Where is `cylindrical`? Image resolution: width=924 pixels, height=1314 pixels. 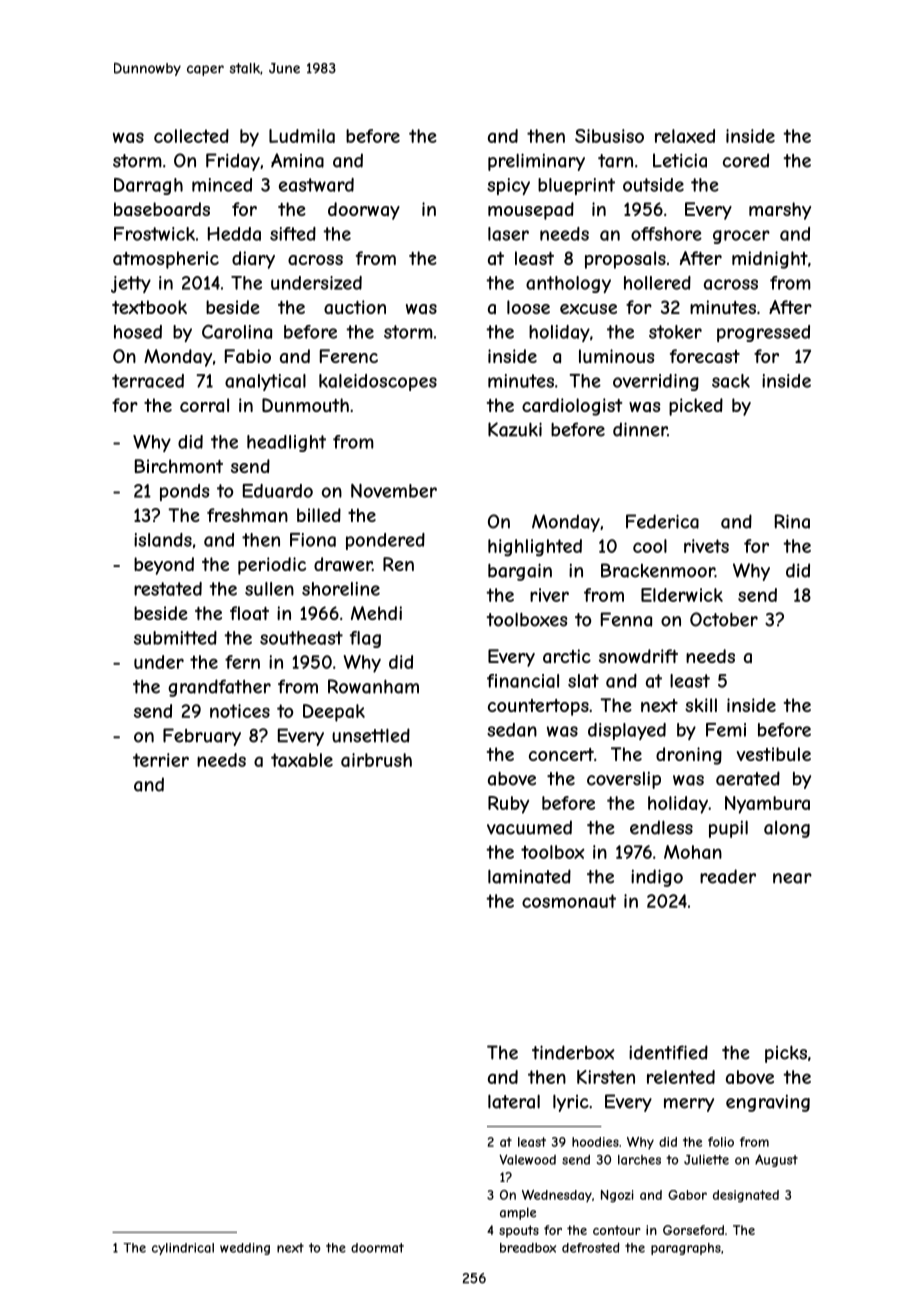 cylindrical is located at coordinates (183, 1249).
